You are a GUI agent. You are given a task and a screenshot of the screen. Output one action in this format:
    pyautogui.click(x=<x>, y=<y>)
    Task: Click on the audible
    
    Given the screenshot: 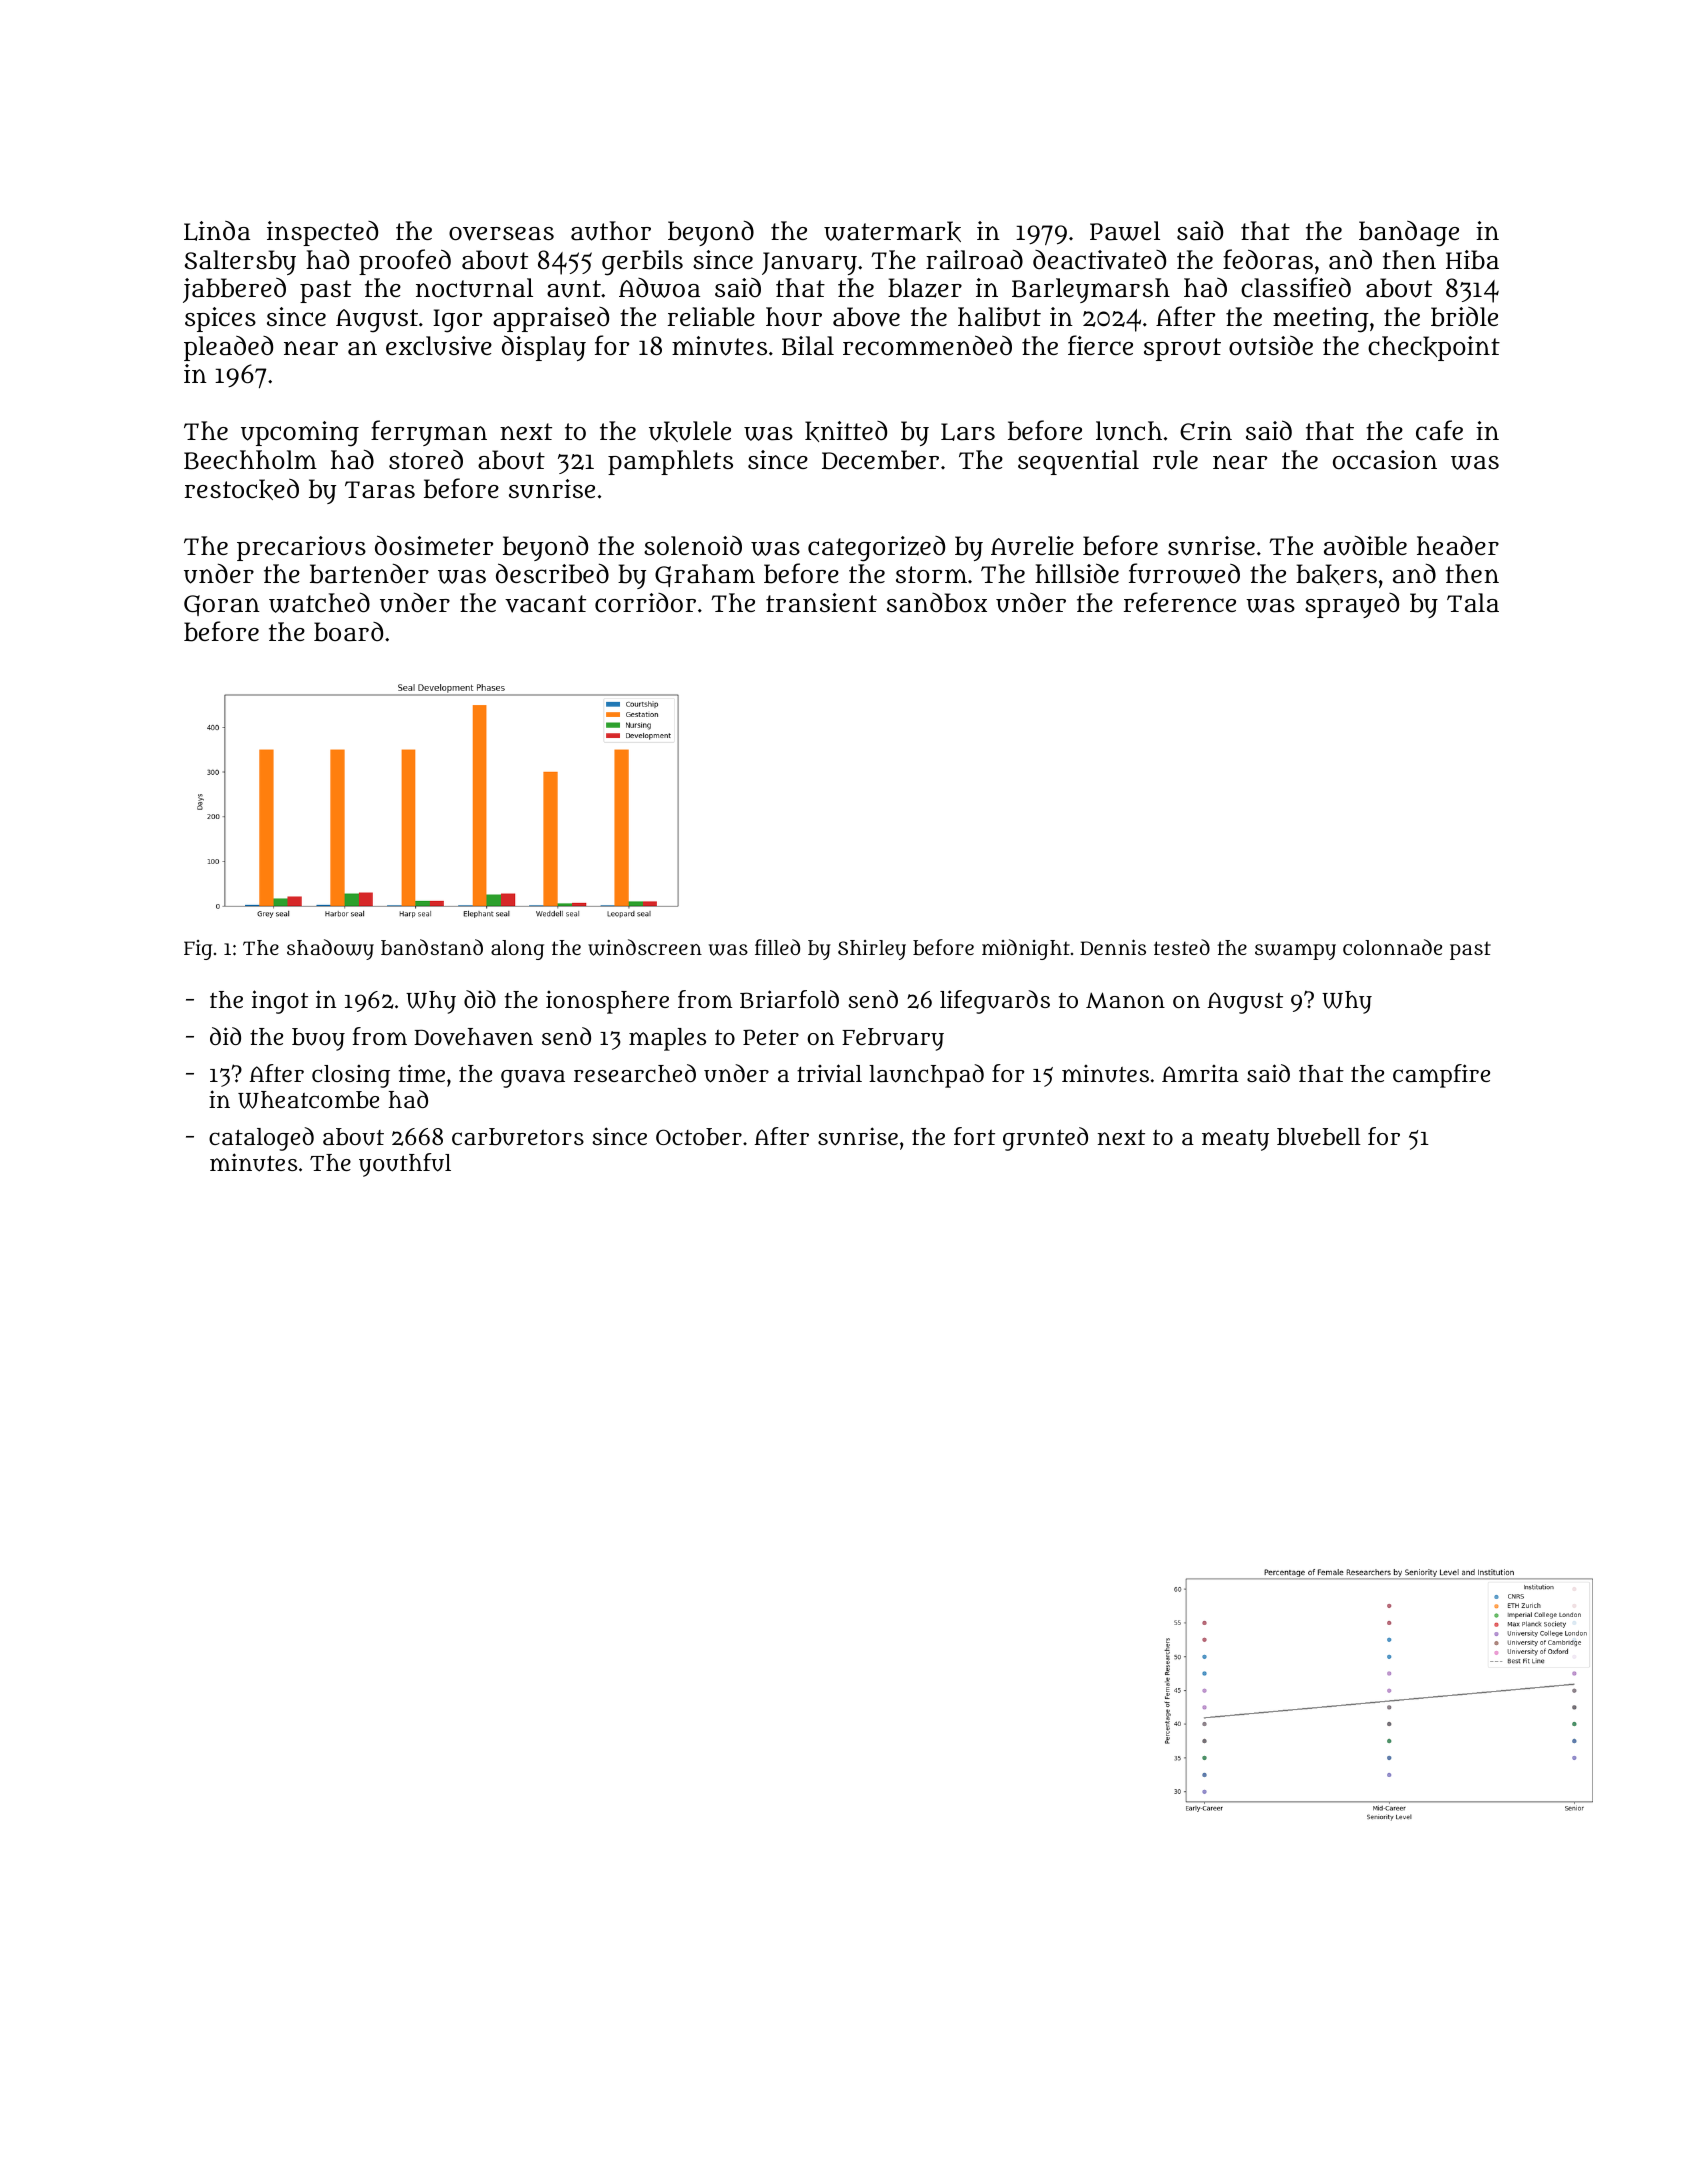 What is the action you would take?
    pyautogui.click(x=1365, y=545)
